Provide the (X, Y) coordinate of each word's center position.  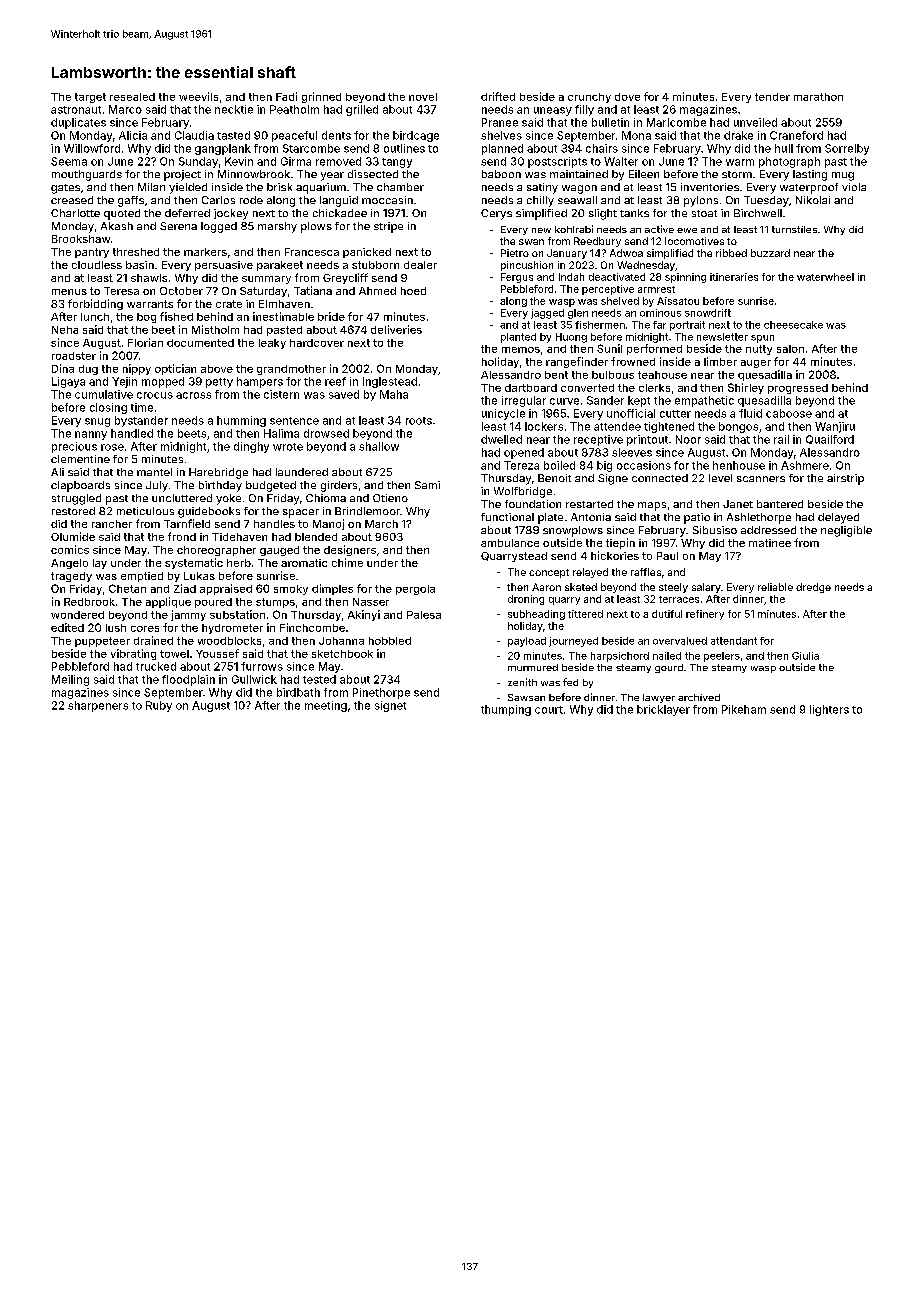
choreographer (216, 551)
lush (116, 628)
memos (521, 350)
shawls (149, 278)
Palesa (424, 615)
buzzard (770, 253)
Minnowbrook (254, 174)
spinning (685, 278)
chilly (540, 201)
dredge (813, 588)
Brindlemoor (367, 511)
